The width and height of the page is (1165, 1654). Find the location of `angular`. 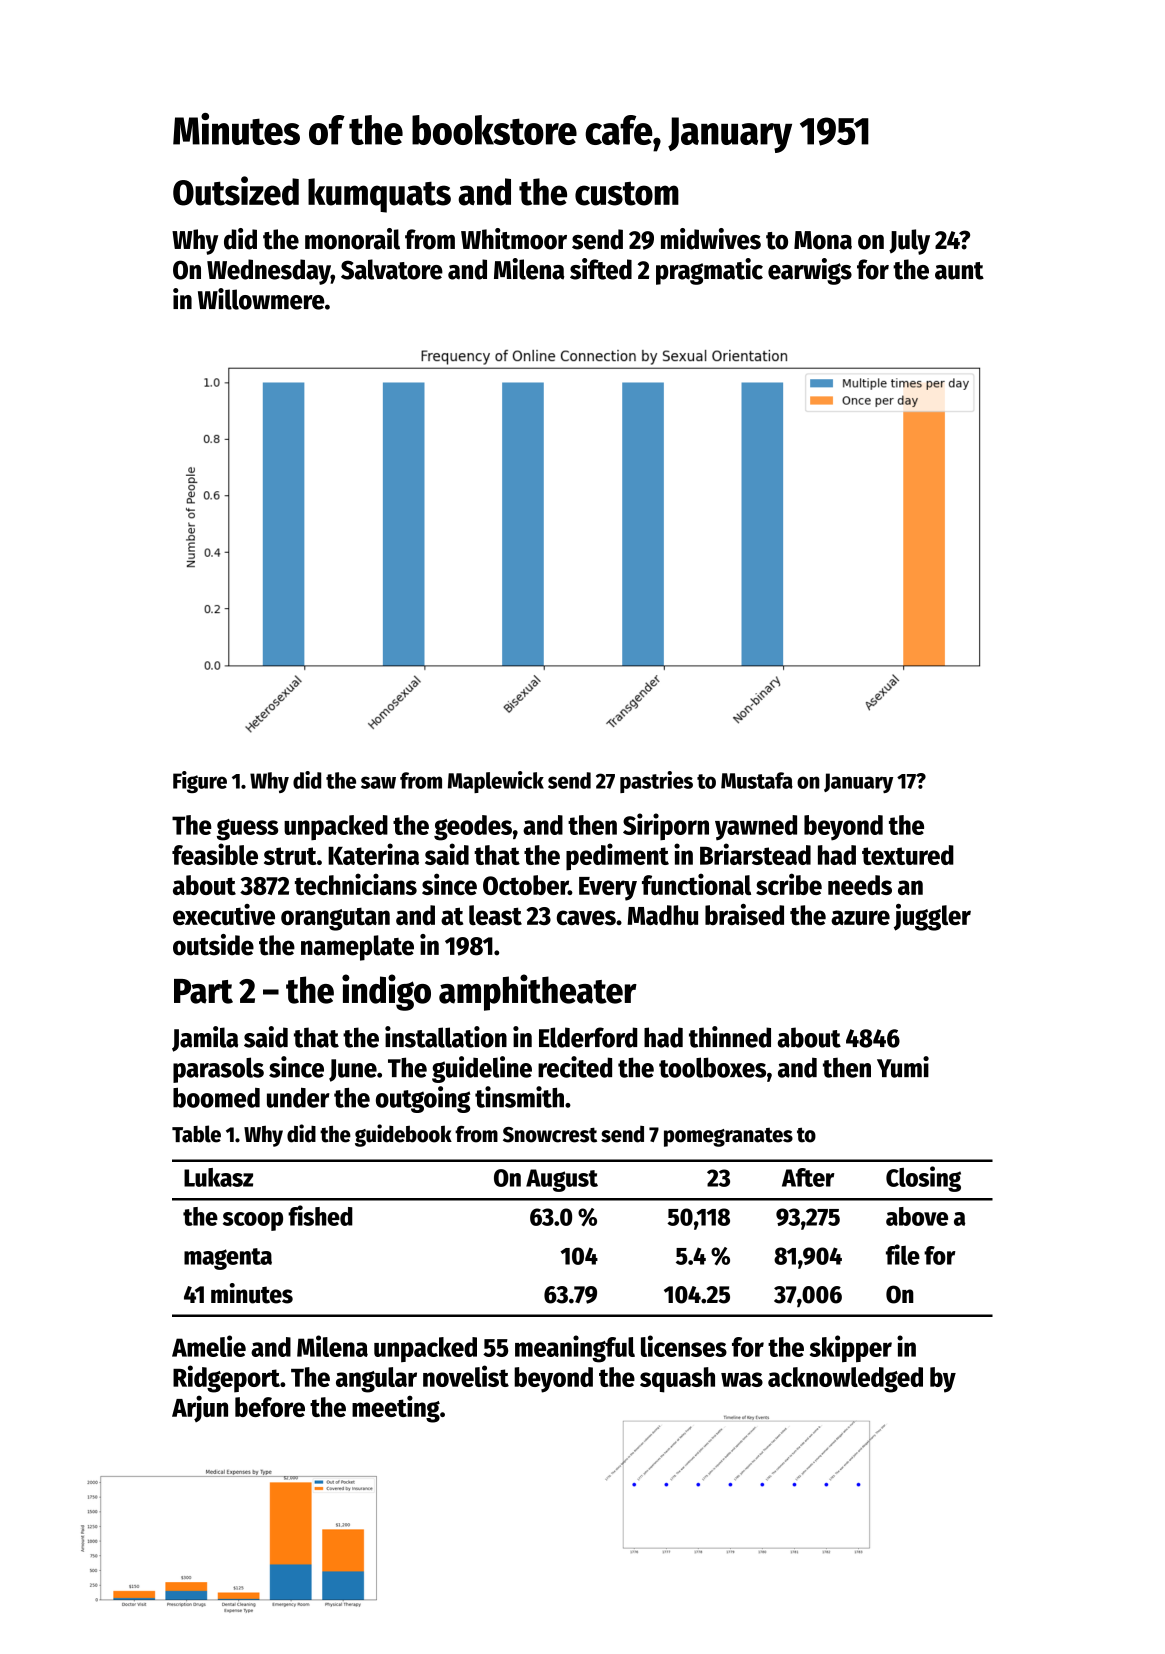

angular is located at coordinates (376, 1380).
